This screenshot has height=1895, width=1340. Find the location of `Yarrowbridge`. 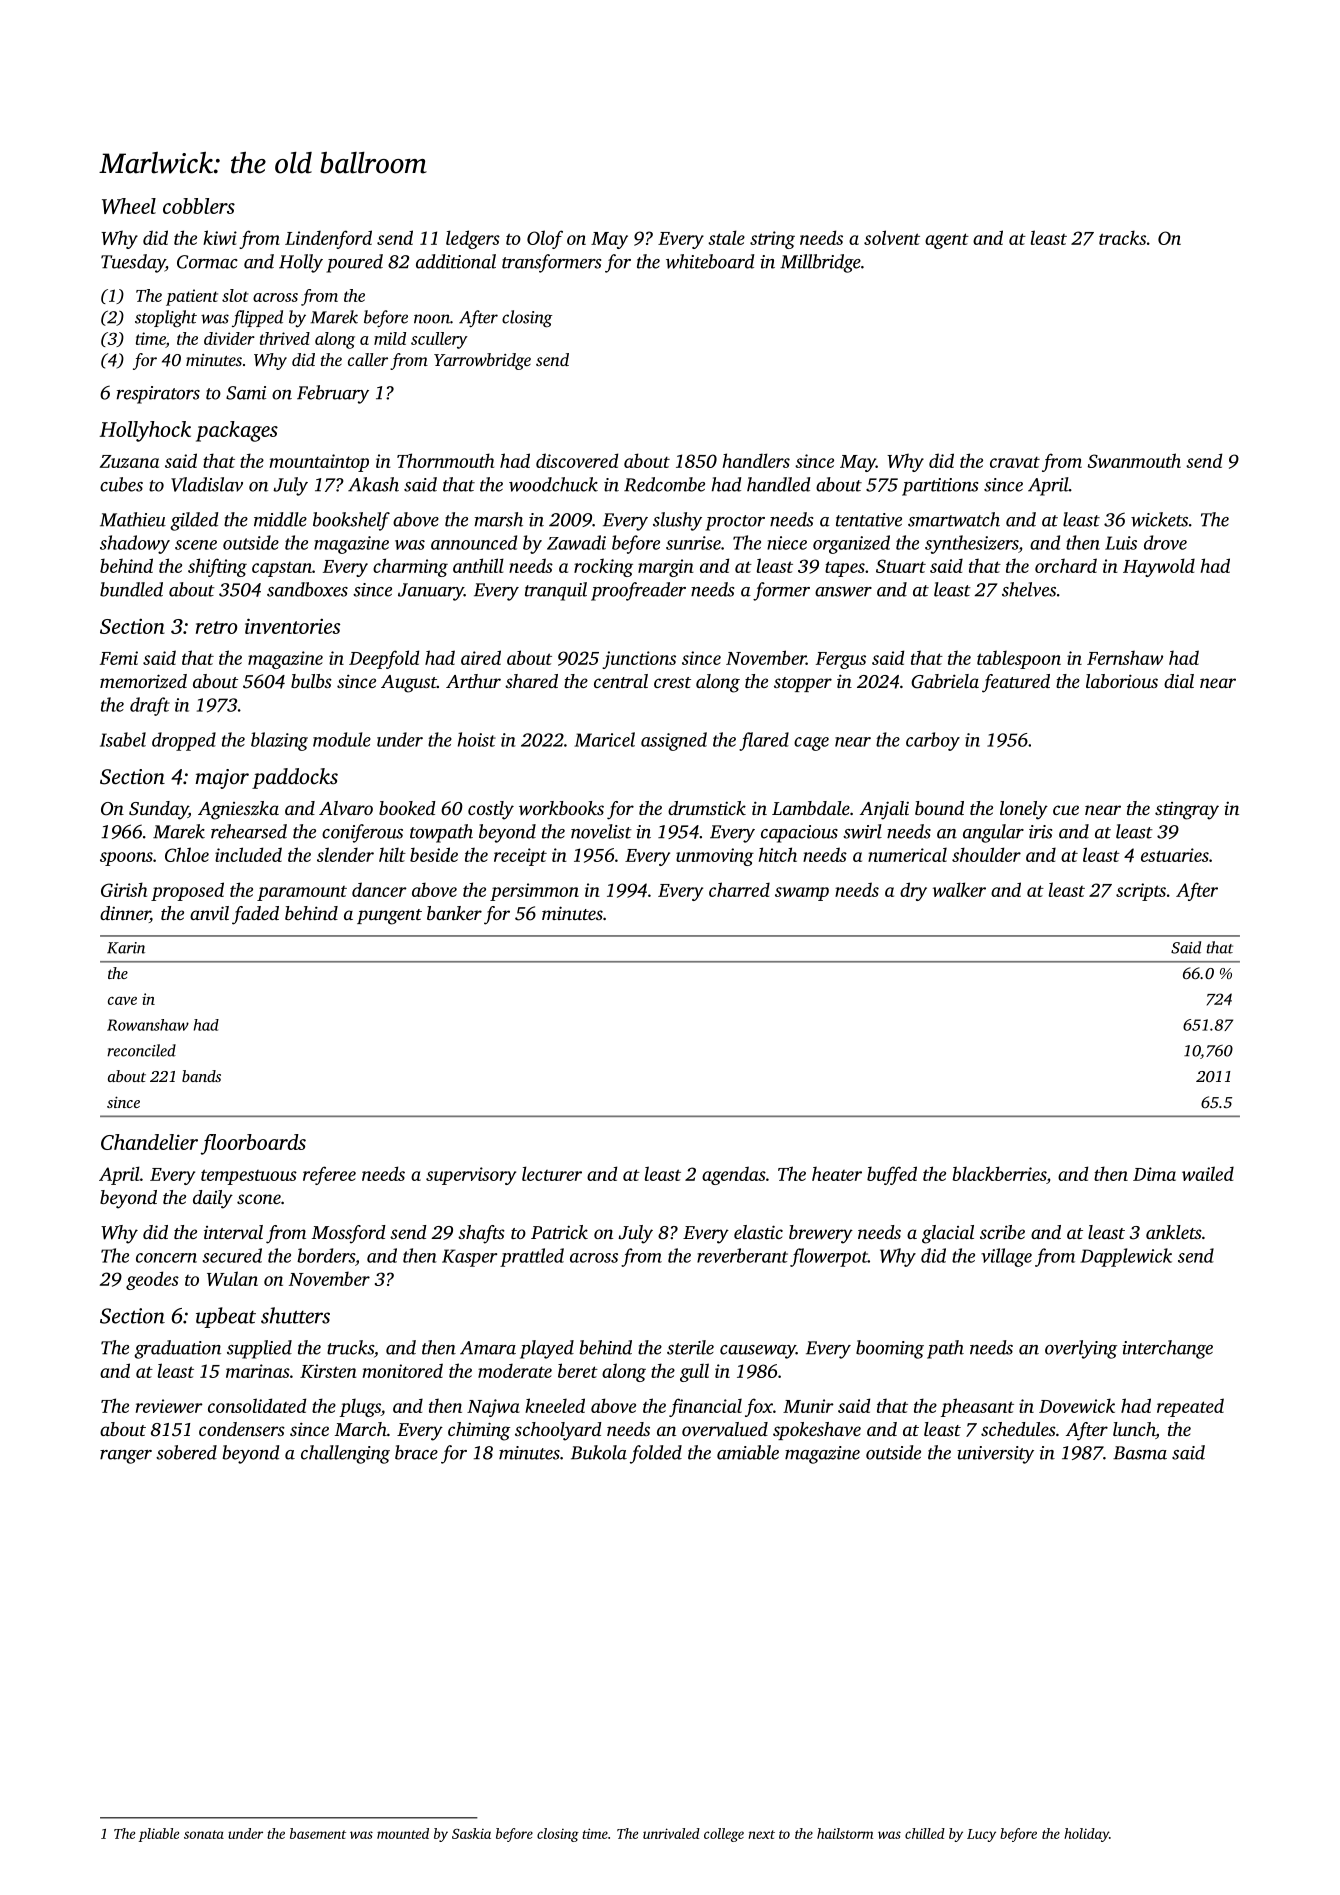

Yarrowbridge is located at coordinates (482, 361).
